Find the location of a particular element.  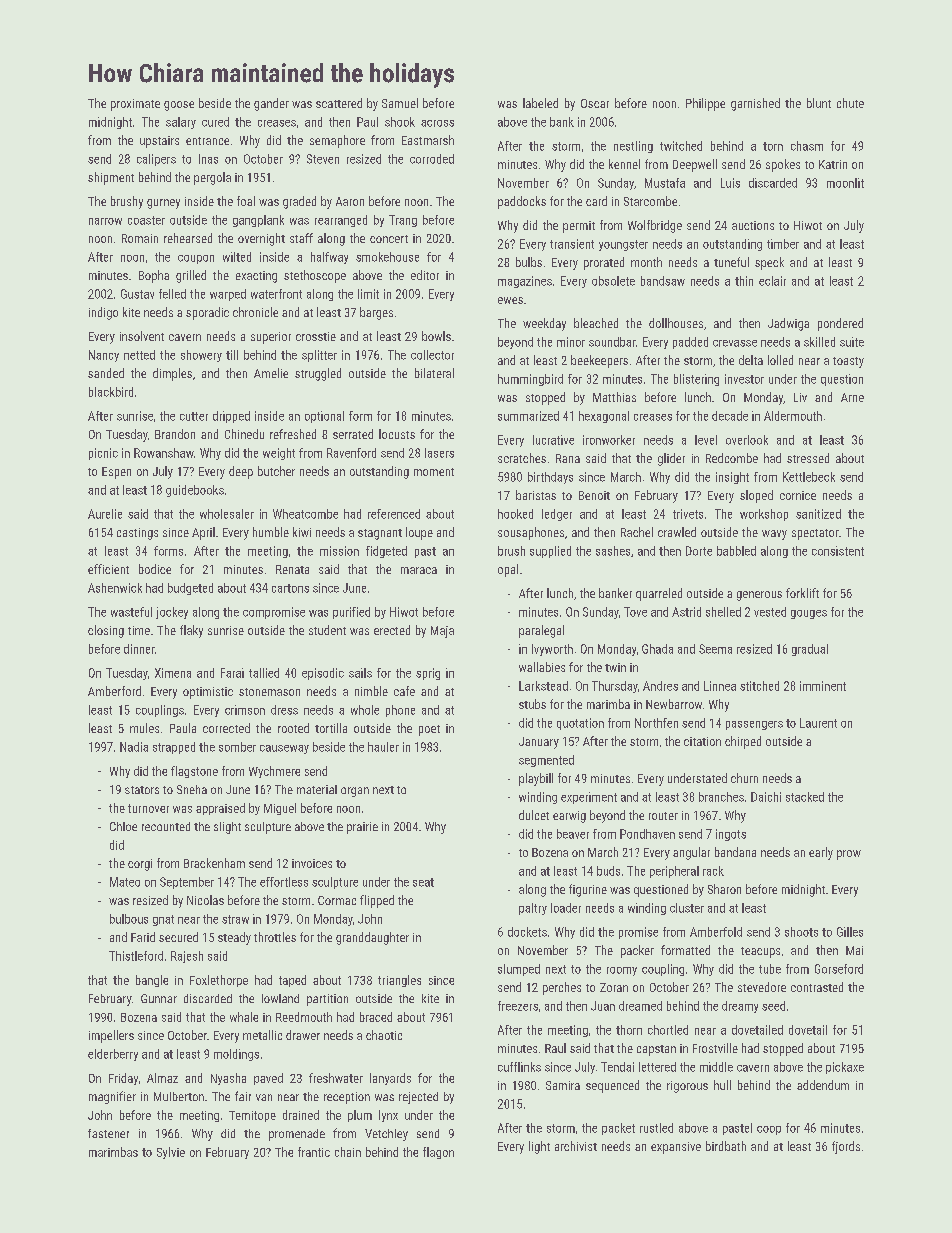

sprig is located at coordinates (428, 674).
